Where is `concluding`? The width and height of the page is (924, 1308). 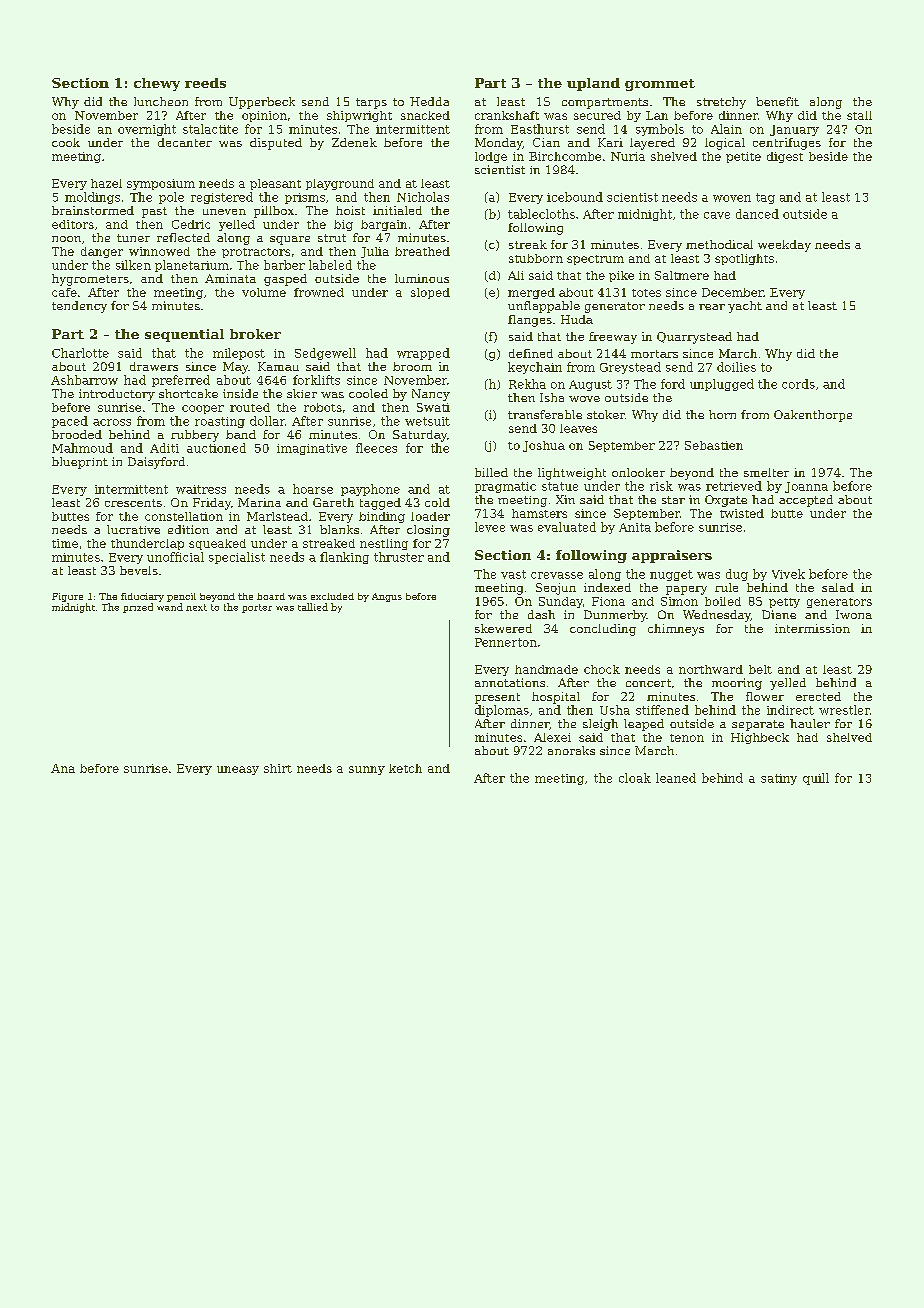
concluding is located at coordinates (603, 630).
